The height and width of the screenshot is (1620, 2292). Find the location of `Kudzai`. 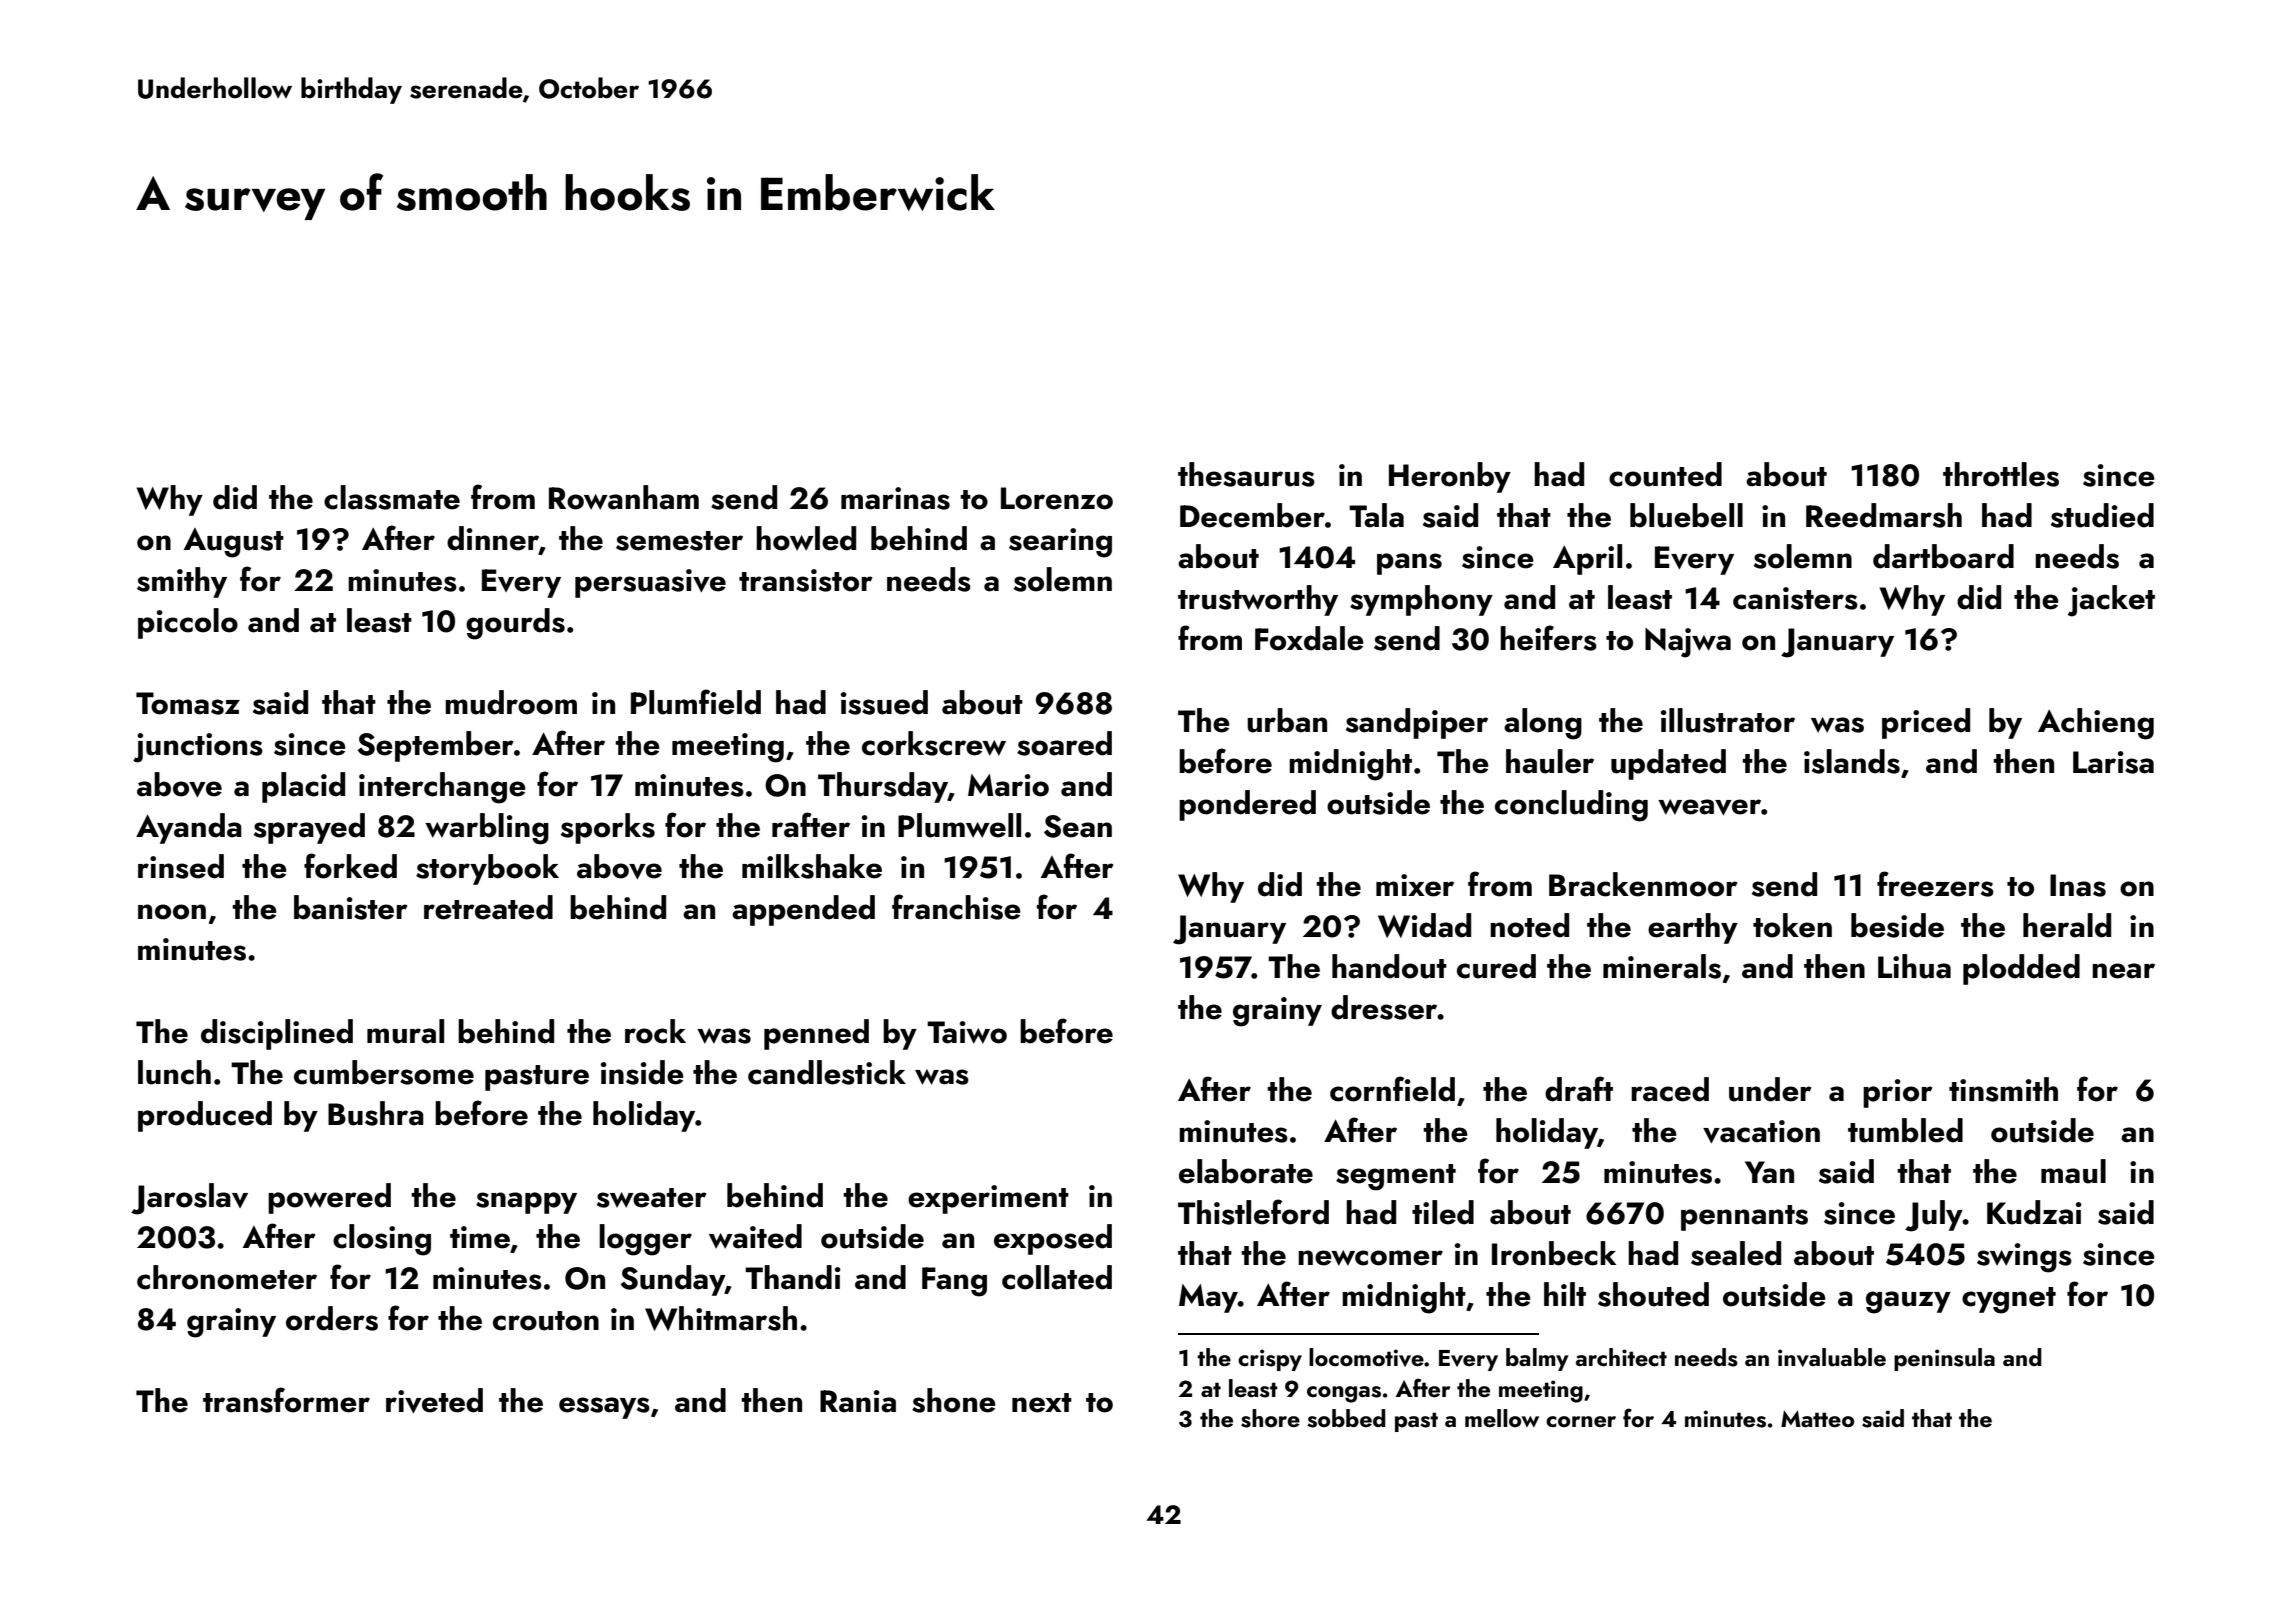

Kudzai is located at coordinates (2034, 1212).
